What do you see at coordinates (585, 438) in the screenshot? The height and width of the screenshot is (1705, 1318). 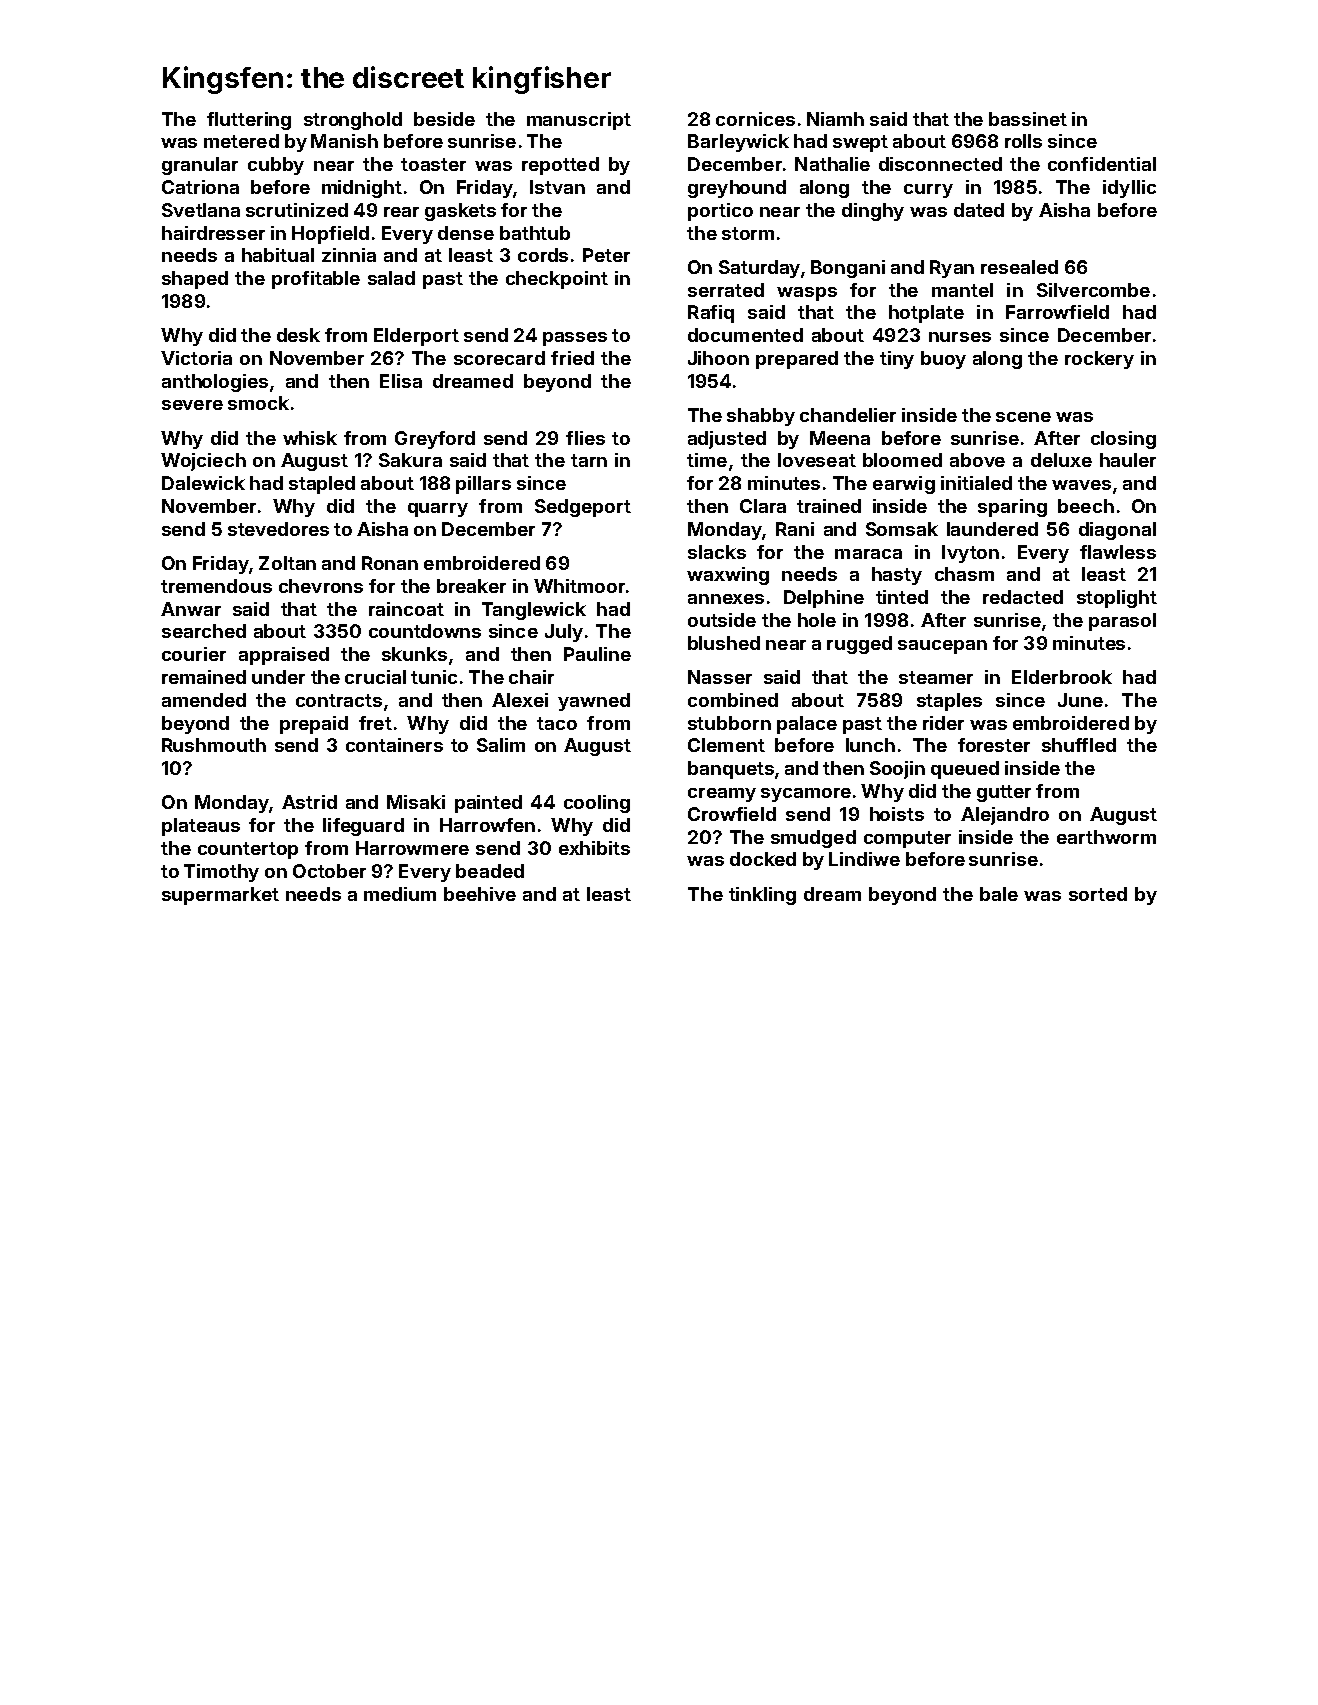 I see `flies` at bounding box center [585, 438].
